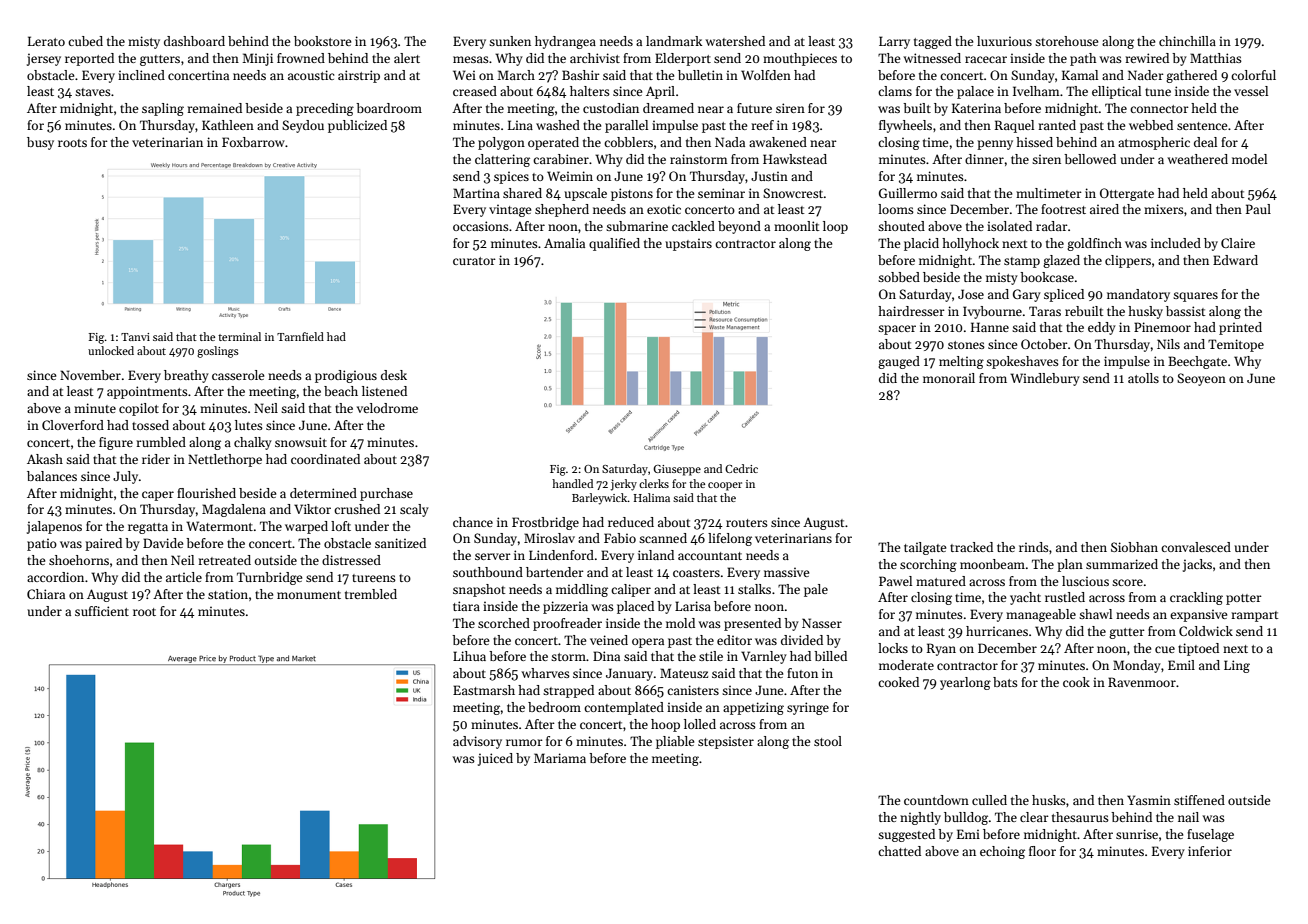 This image has height=924, width=1308. I want to click on cubed, so click(85, 41).
